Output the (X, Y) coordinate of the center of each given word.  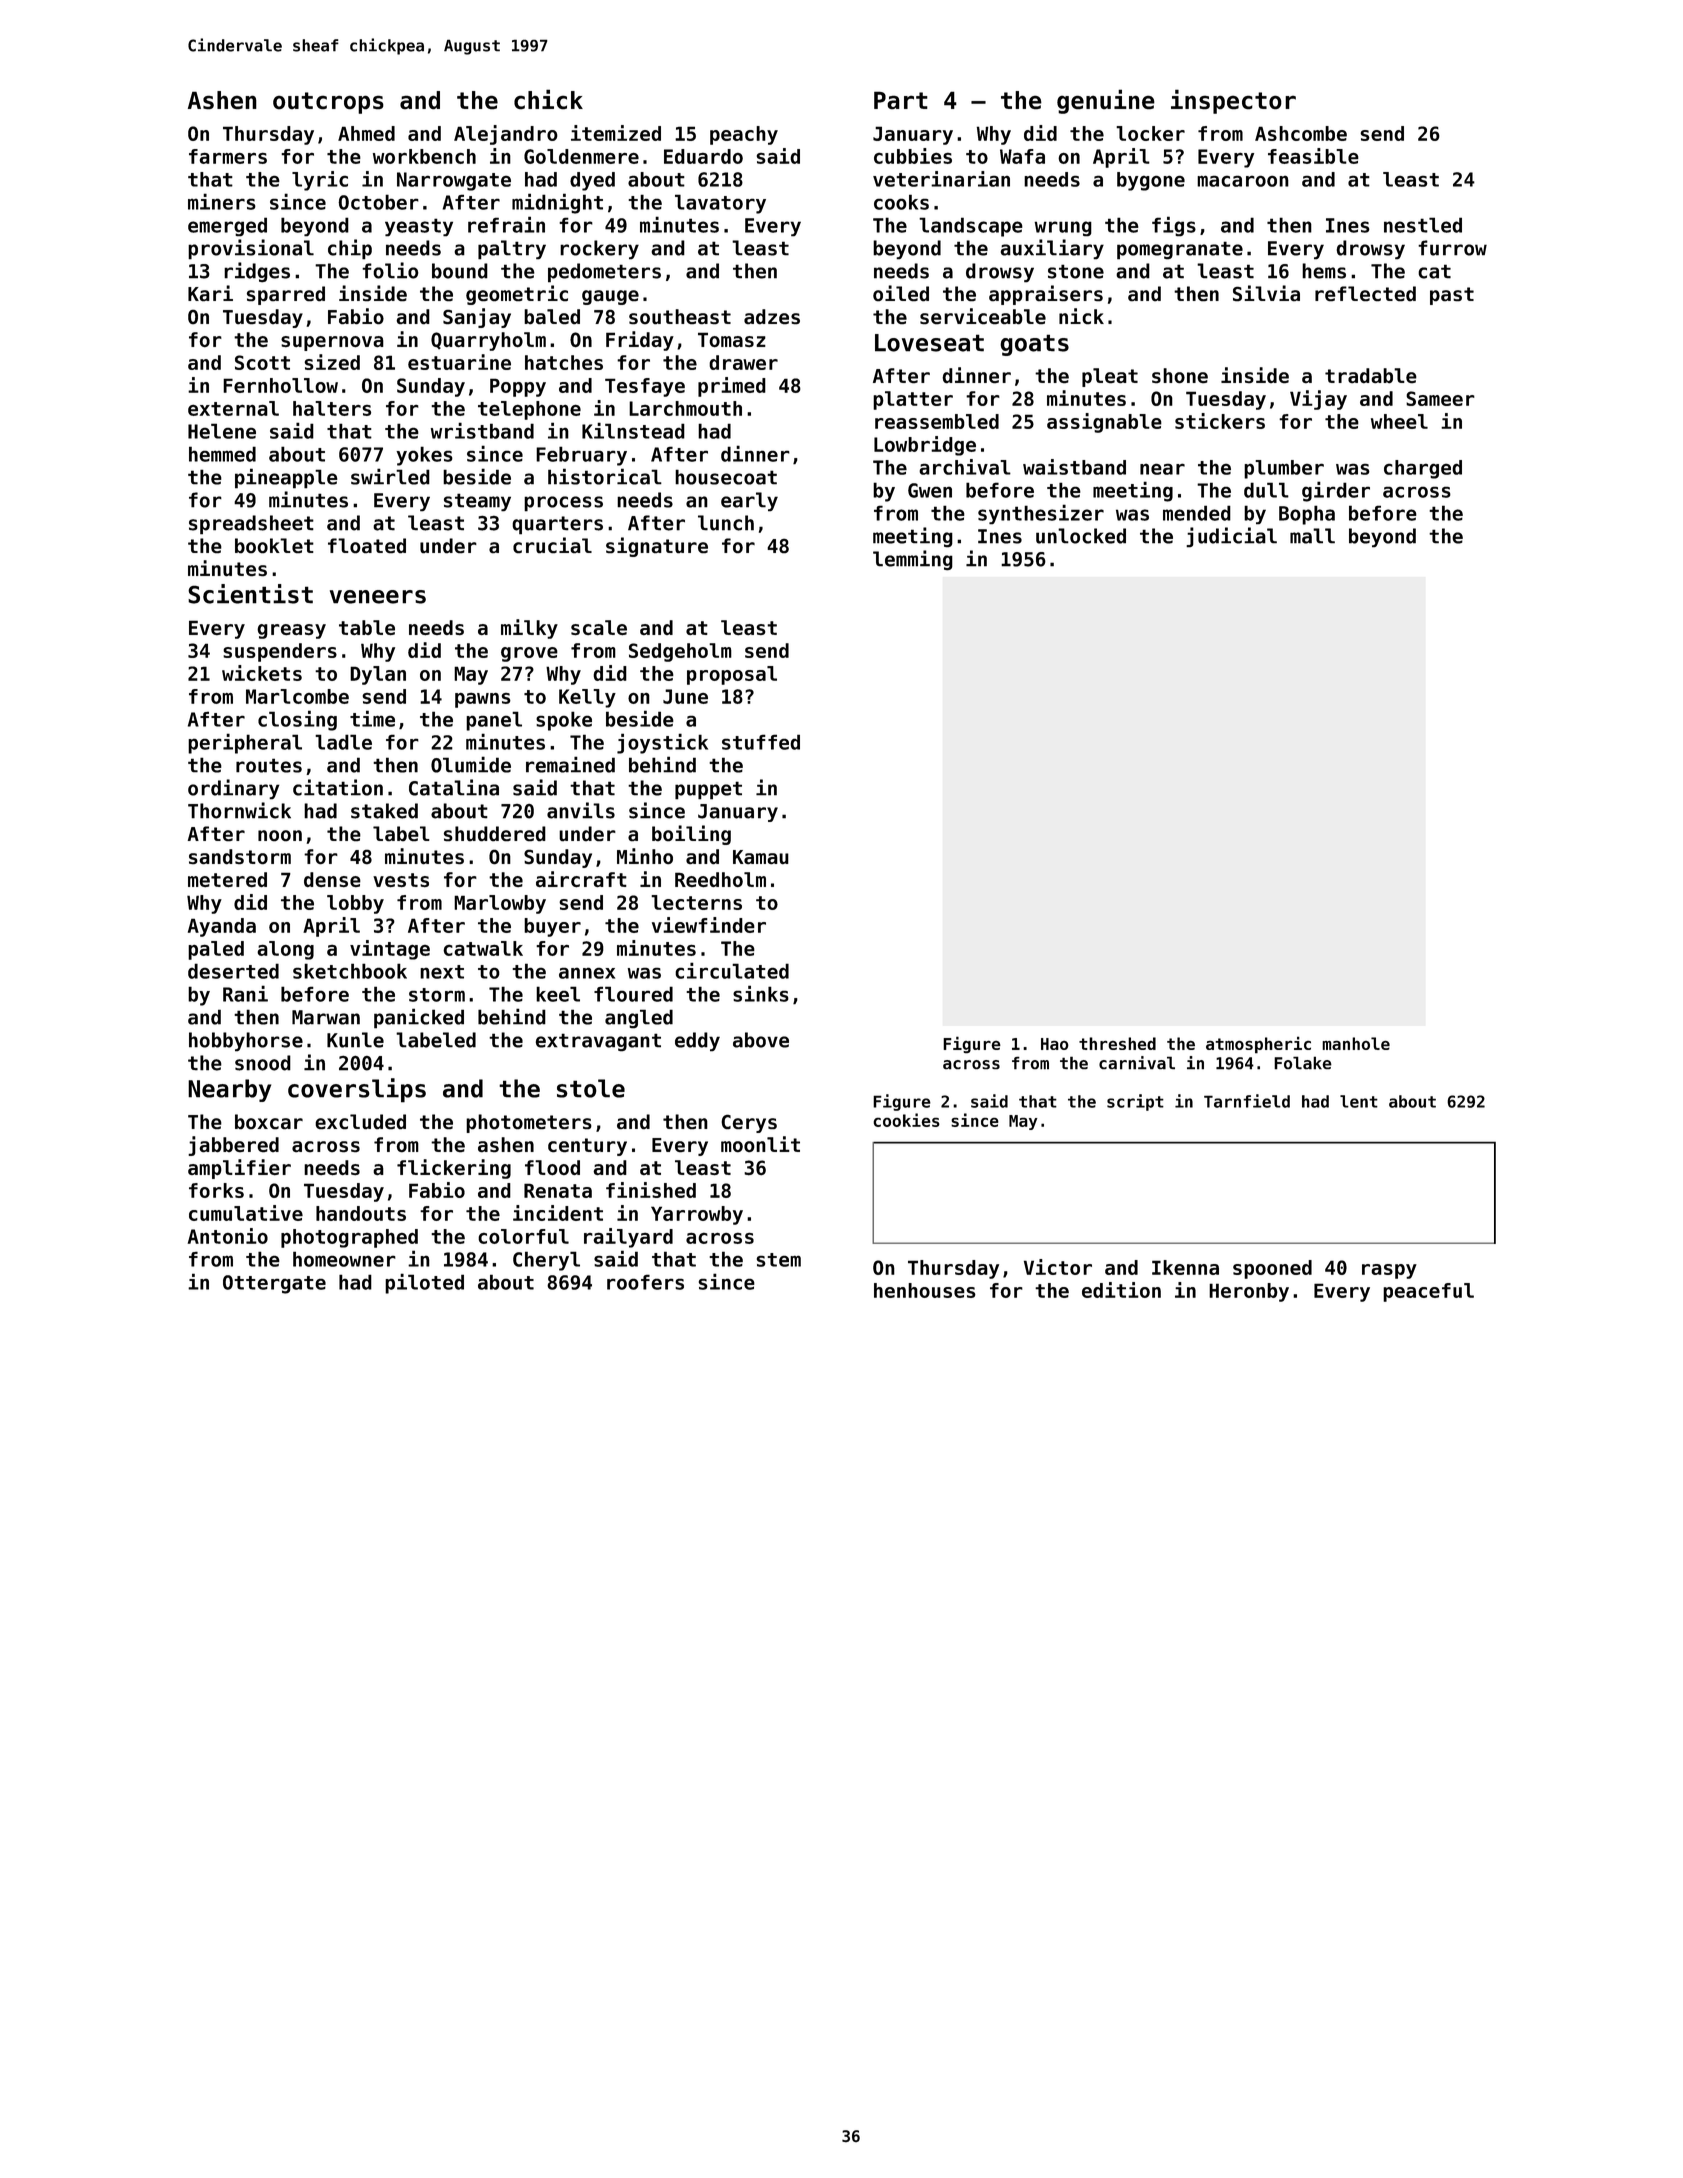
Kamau (761, 857)
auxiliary (1052, 249)
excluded (360, 1122)
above (761, 1040)
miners (222, 201)
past (1452, 296)
